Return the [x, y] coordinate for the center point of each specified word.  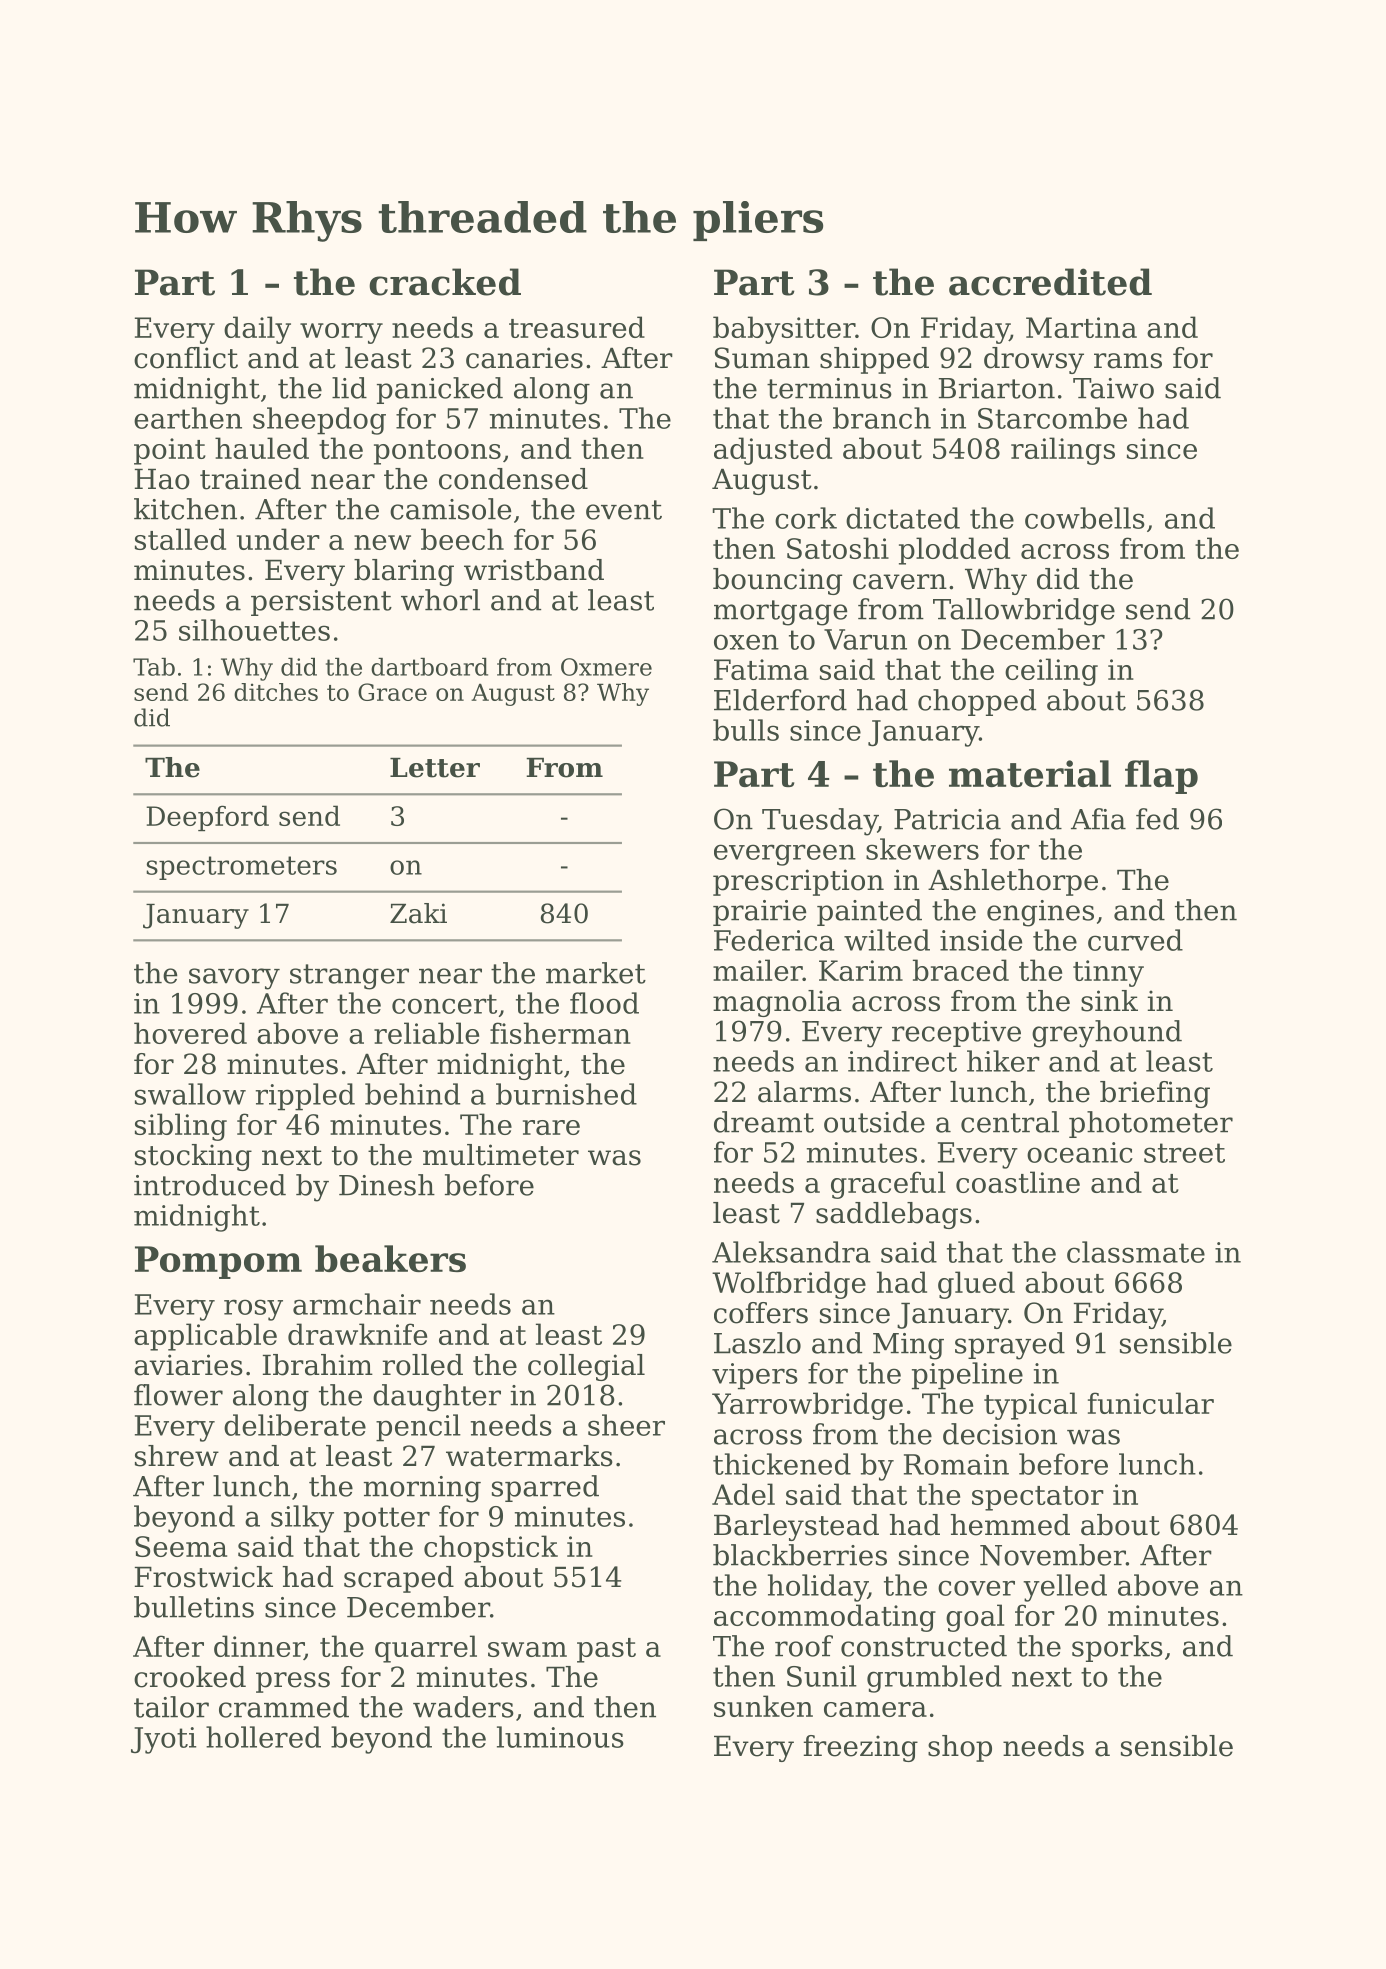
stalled [180, 539]
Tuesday [820, 822]
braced [961, 970]
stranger [349, 977]
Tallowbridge [1024, 612]
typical [1030, 1406]
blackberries [800, 1555]
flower [178, 1395]
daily [257, 330]
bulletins [194, 1607]
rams [1128, 361]
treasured [577, 327]
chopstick [491, 1549]
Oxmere [606, 667]
